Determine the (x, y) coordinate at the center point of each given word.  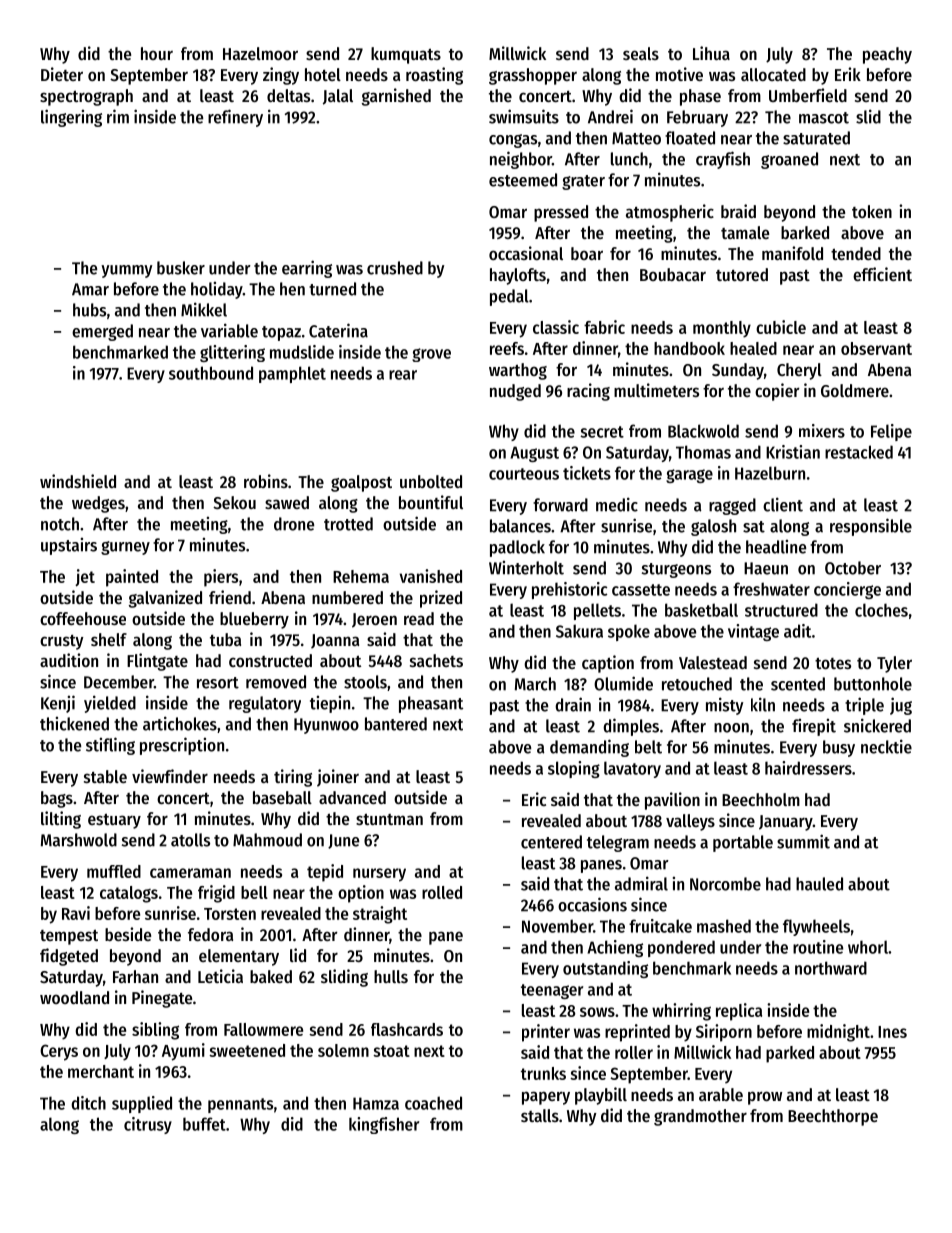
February (697, 118)
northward (831, 968)
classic (556, 327)
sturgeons (676, 570)
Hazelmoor (260, 53)
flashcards (407, 1029)
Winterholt (526, 568)
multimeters (656, 390)
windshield (78, 481)
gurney (125, 548)
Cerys (59, 1052)
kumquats (406, 55)
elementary (239, 957)
